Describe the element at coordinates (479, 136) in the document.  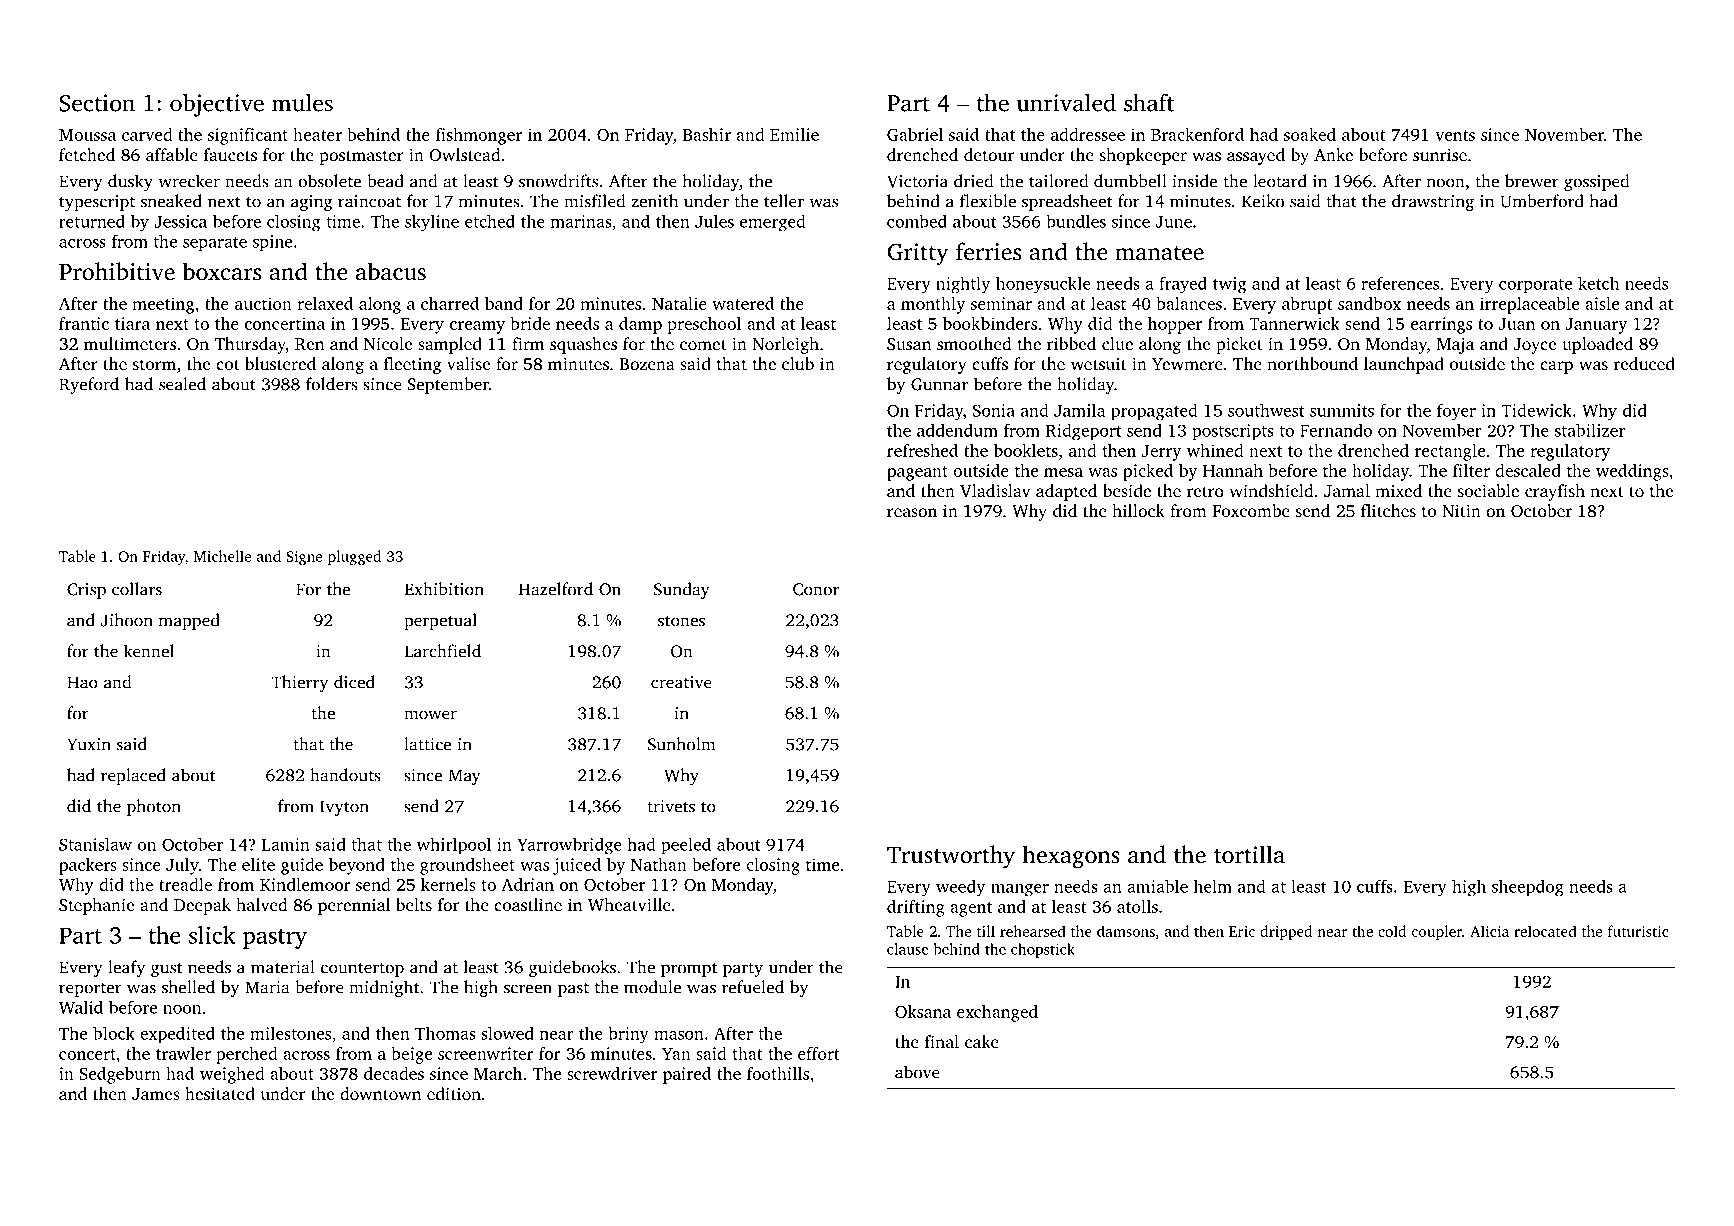
I see `fishmonger` at that location.
